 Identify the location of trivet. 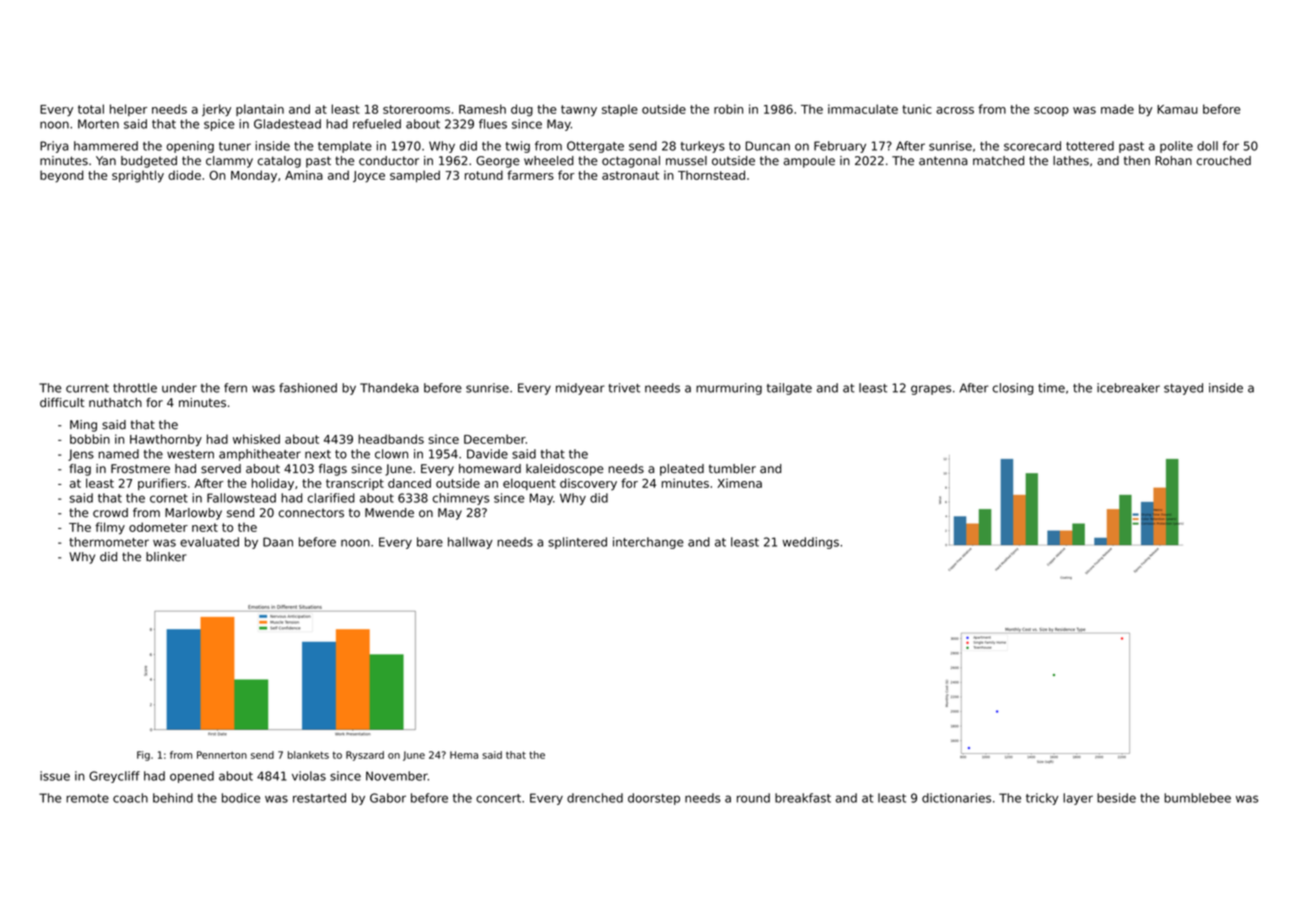
(624, 388).
